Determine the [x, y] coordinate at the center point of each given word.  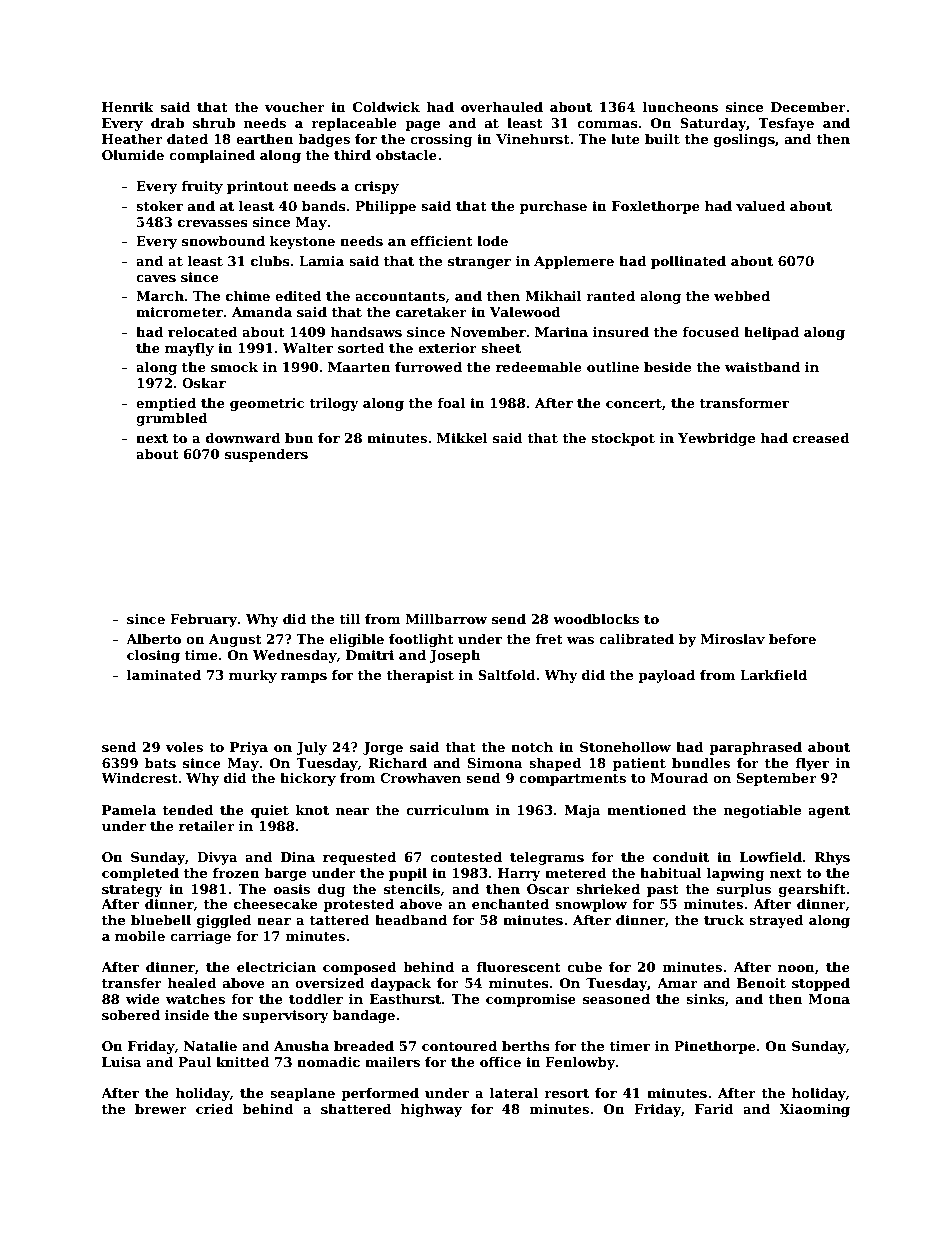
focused [711, 332]
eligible [356, 640]
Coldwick [386, 107]
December [808, 107]
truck [724, 920]
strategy [132, 891]
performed [380, 1094]
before [792, 639]
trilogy [334, 404]
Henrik [128, 107]
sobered [131, 1015]
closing [153, 656]
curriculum [447, 810]
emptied [166, 404]
